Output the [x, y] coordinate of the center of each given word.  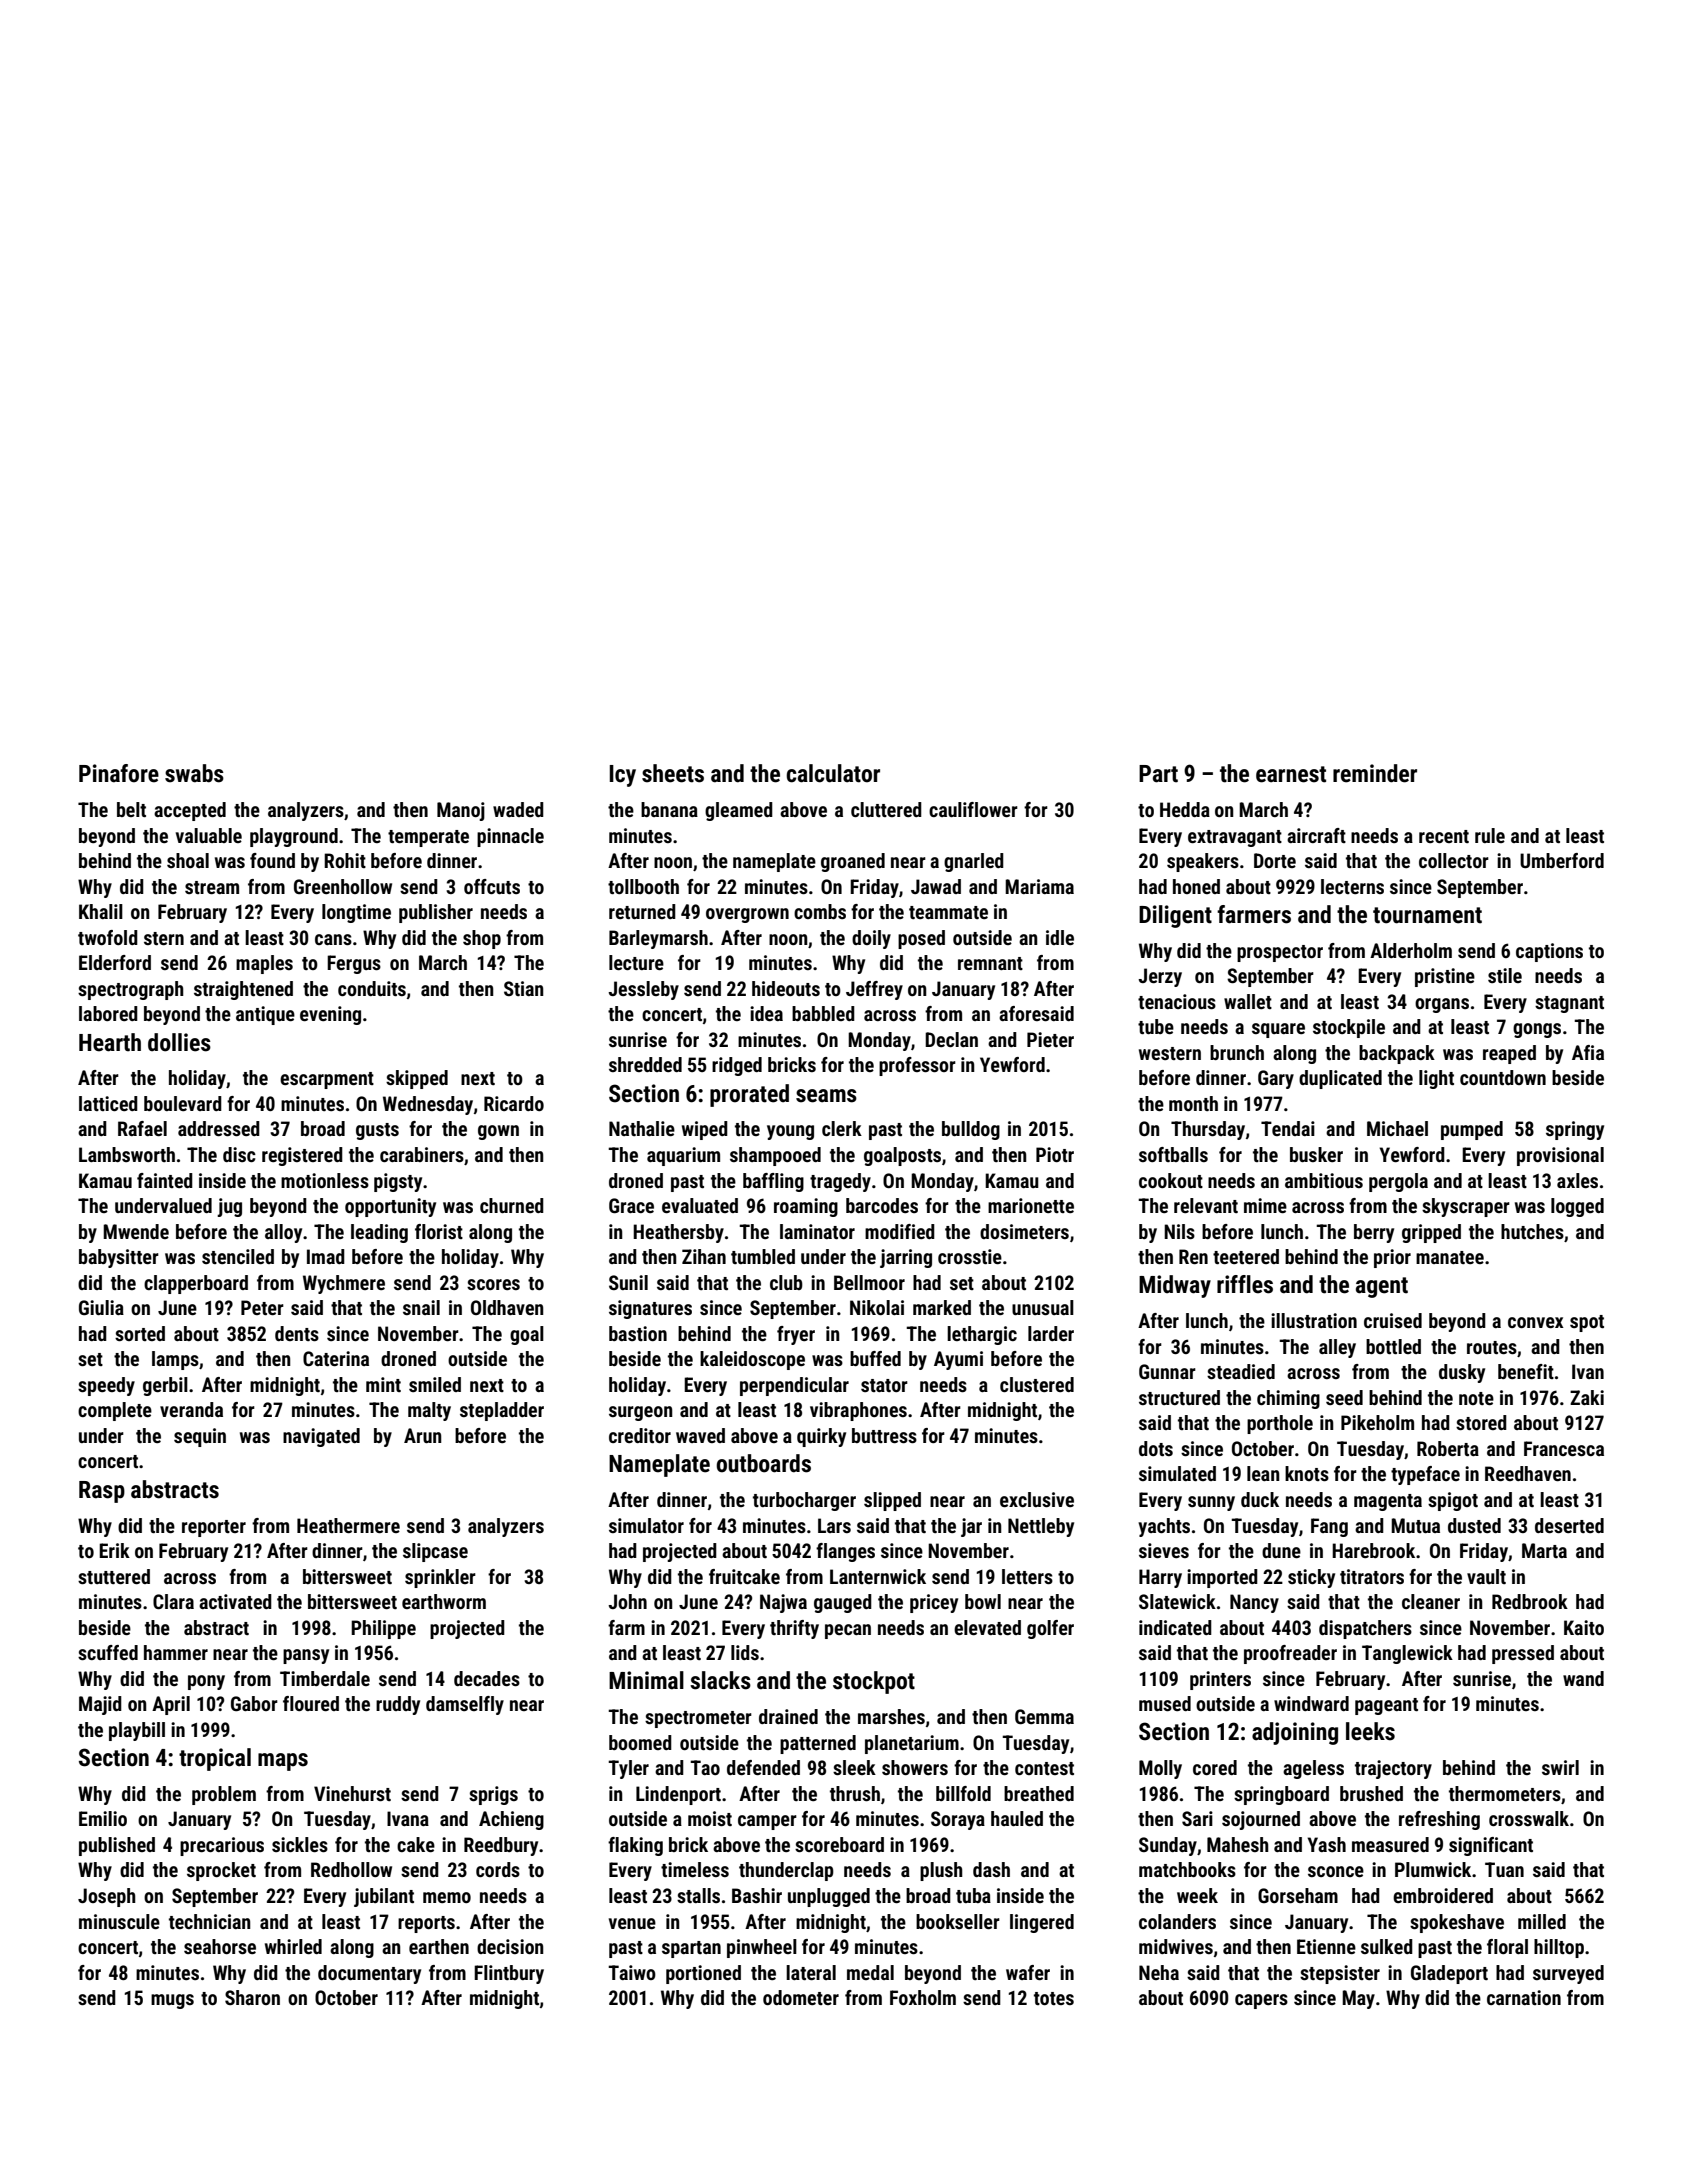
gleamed [739, 811]
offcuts [492, 886]
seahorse [220, 1946]
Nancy [1254, 1603]
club [786, 1282]
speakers [1203, 862]
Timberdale [325, 1678]
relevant [1206, 1205]
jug [229, 1207]
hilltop [1559, 1948]
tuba [973, 1895]
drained [788, 1716]
